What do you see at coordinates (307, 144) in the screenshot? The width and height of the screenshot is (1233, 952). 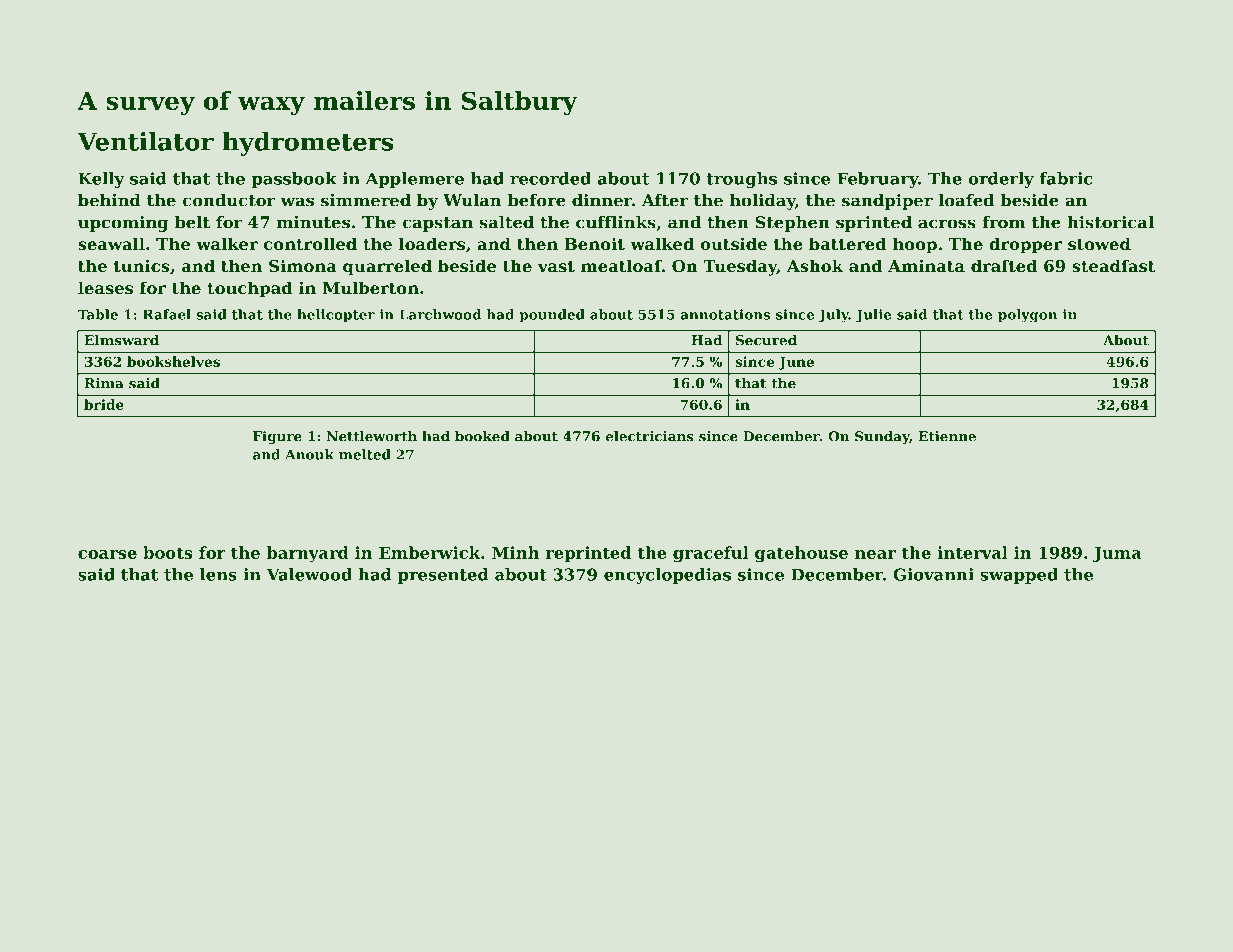 I see `hydrometers` at bounding box center [307, 144].
